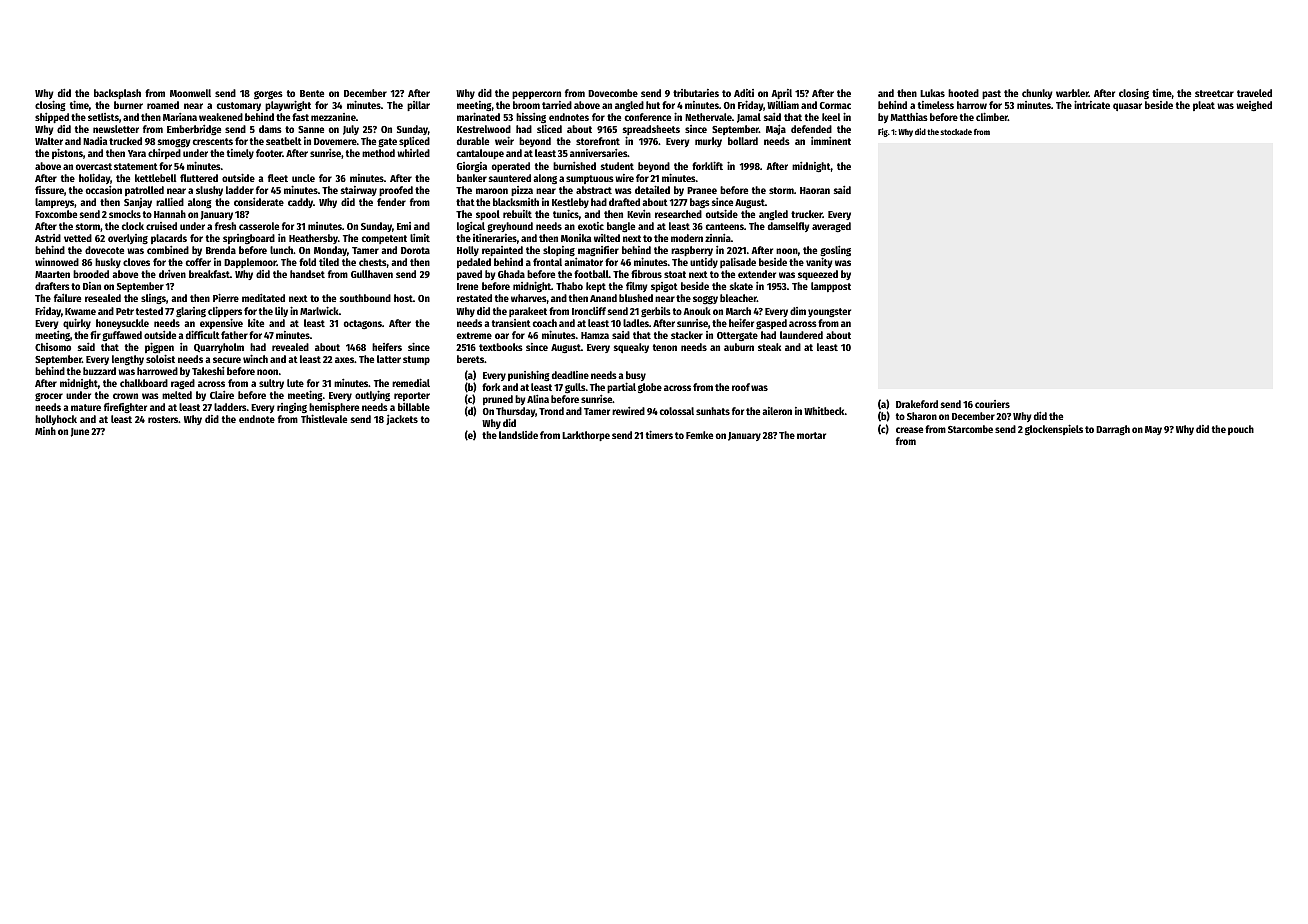 The image size is (1308, 924). I want to click on maroon, so click(492, 191).
